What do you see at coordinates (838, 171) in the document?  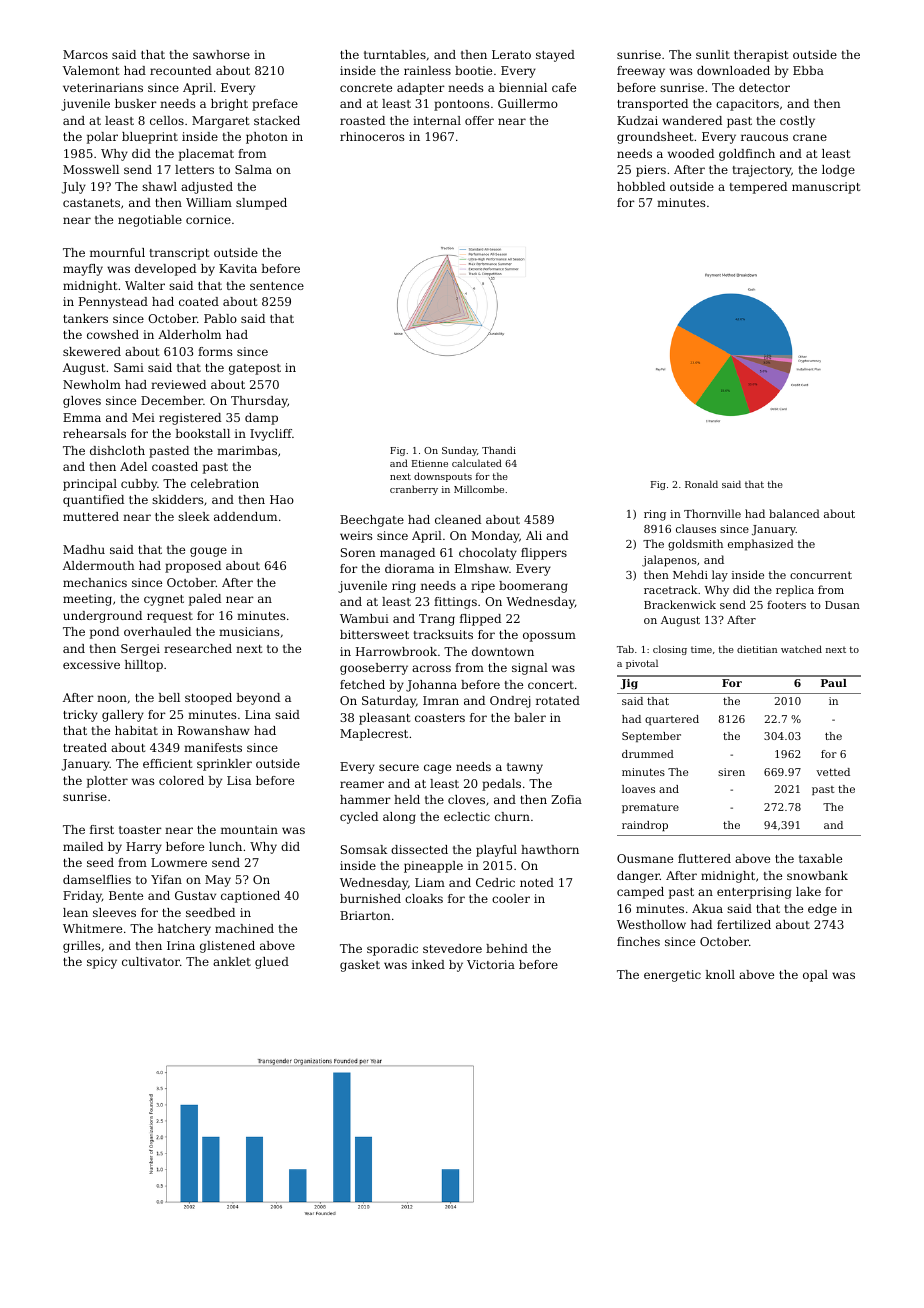 I see `lodge` at bounding box center [838, 171].
